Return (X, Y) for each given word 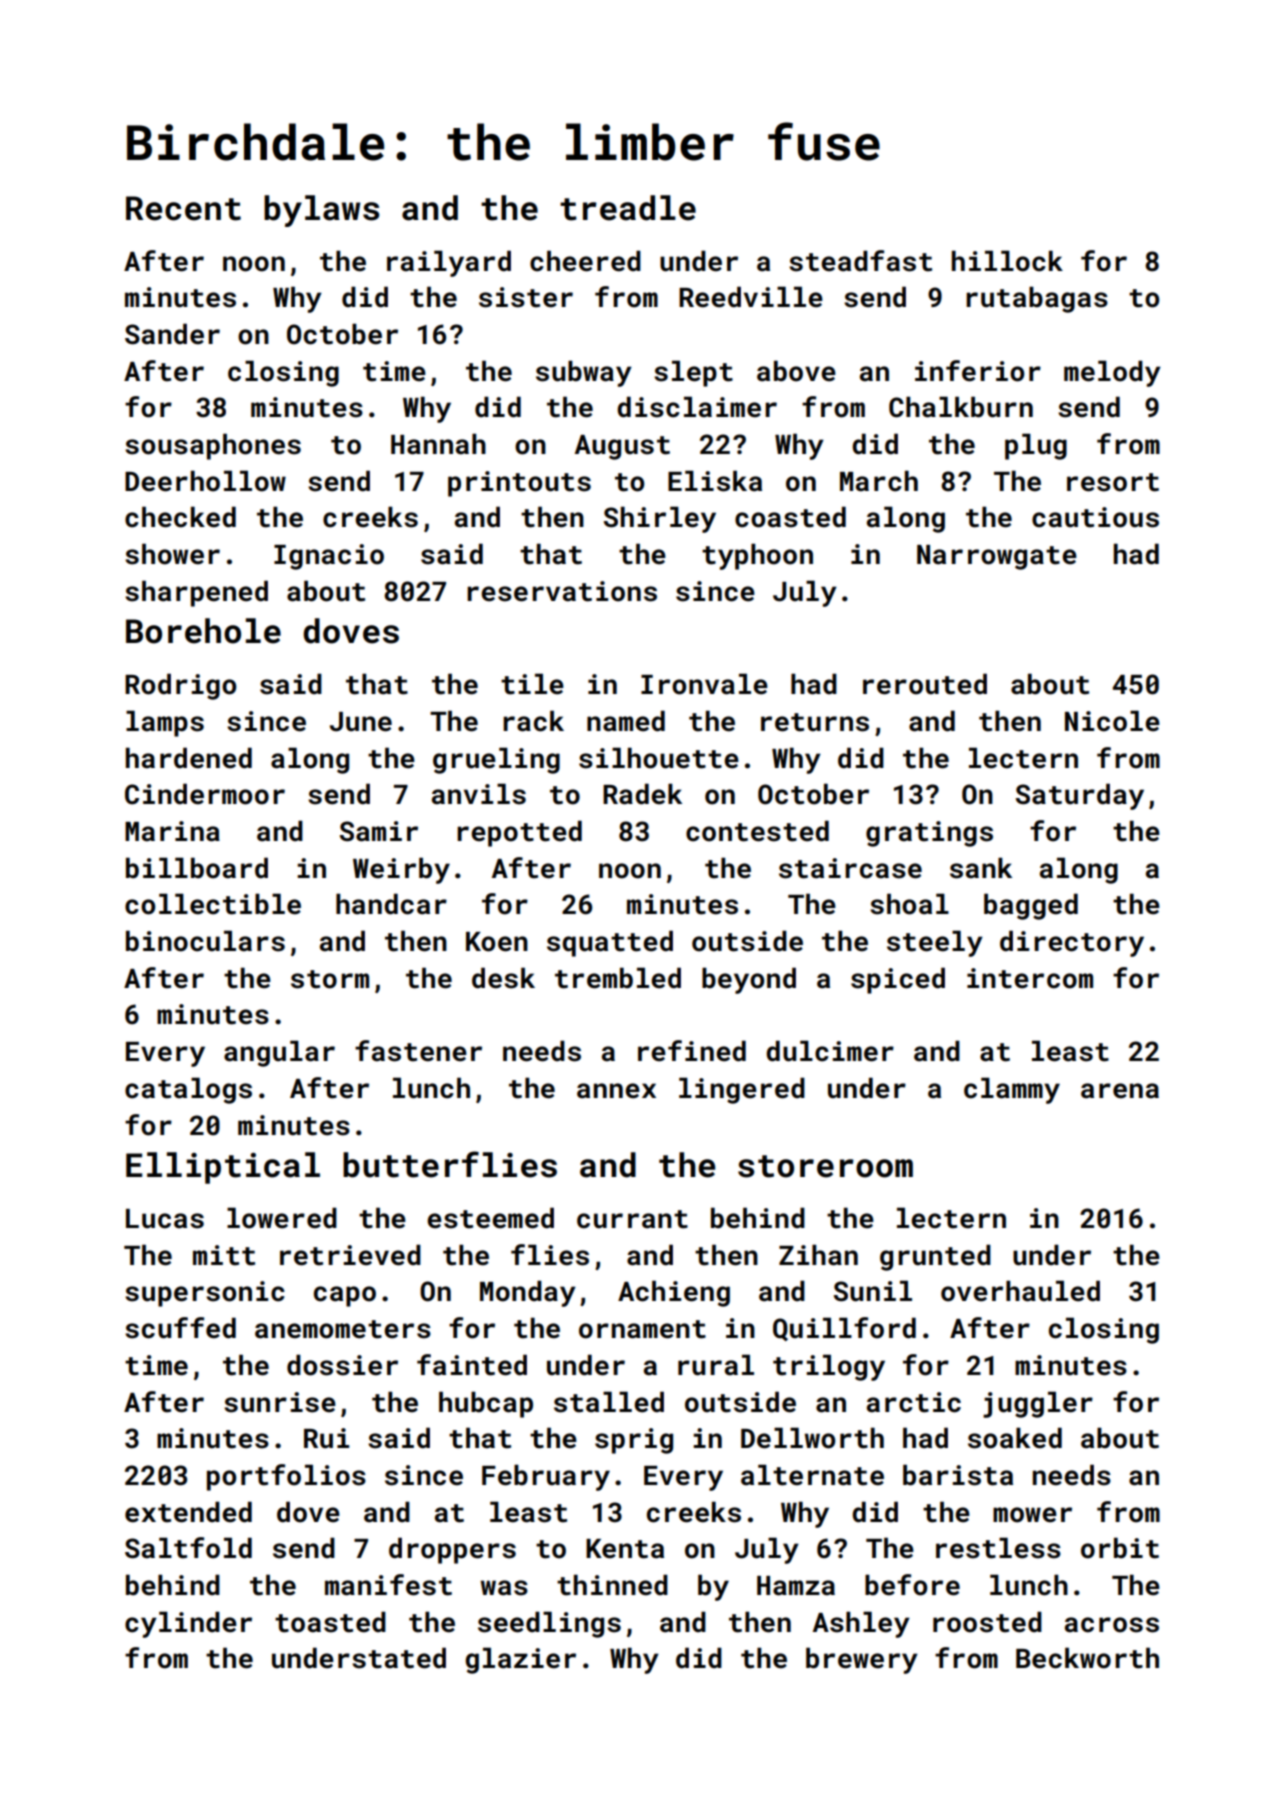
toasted (330, 1622)
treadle (628, 208)
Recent (183, 208)
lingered (742, 1090)
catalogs (188, 1090)
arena (1120, 1091)
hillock (1007, 261)
